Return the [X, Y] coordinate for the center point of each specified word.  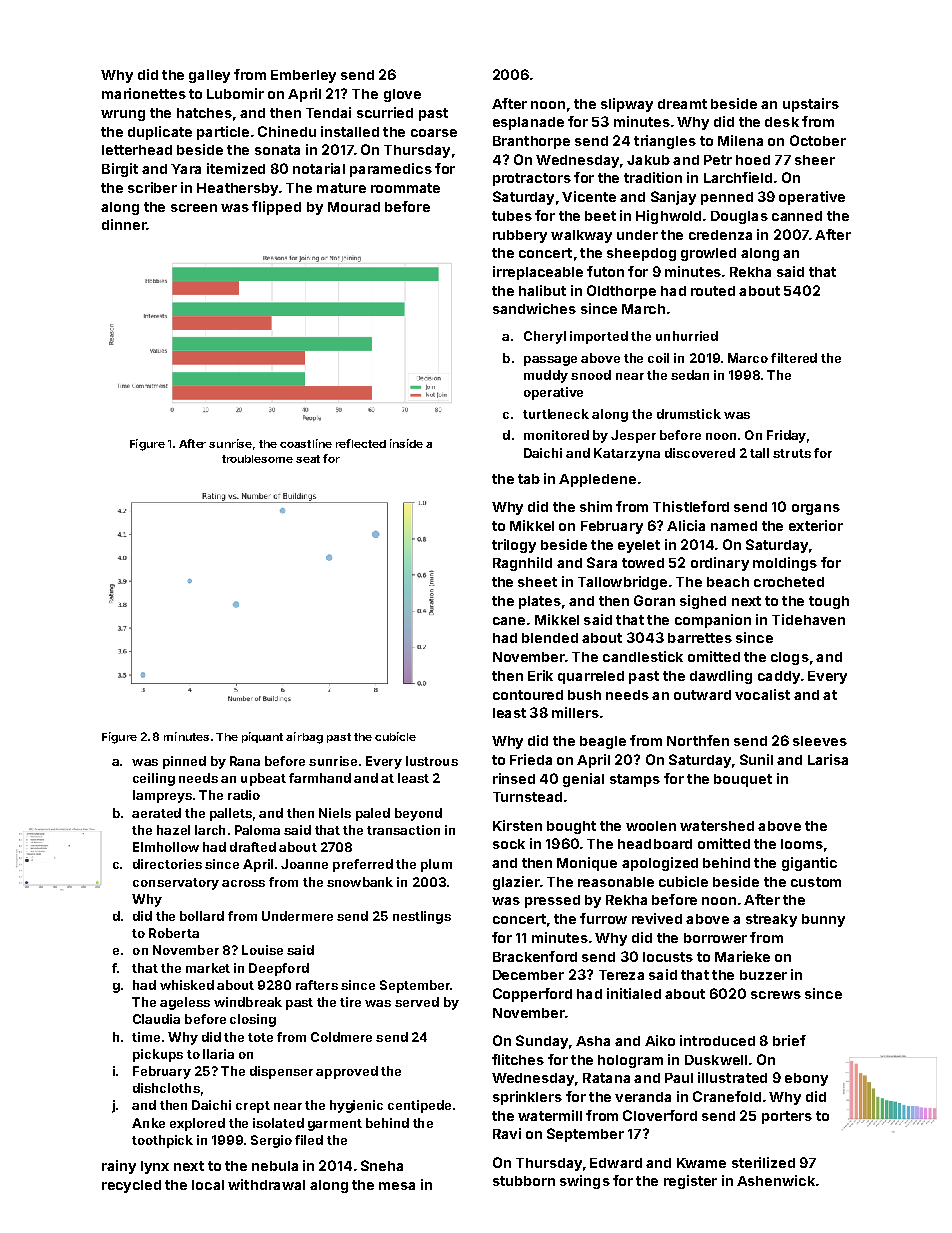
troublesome [257, 459]
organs [816, 509]
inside [406, 443]
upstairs [811, 105]
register [690, 1182]
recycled [131, 1186]
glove [402, 95]
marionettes [144, 93]
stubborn [524, 1181]
